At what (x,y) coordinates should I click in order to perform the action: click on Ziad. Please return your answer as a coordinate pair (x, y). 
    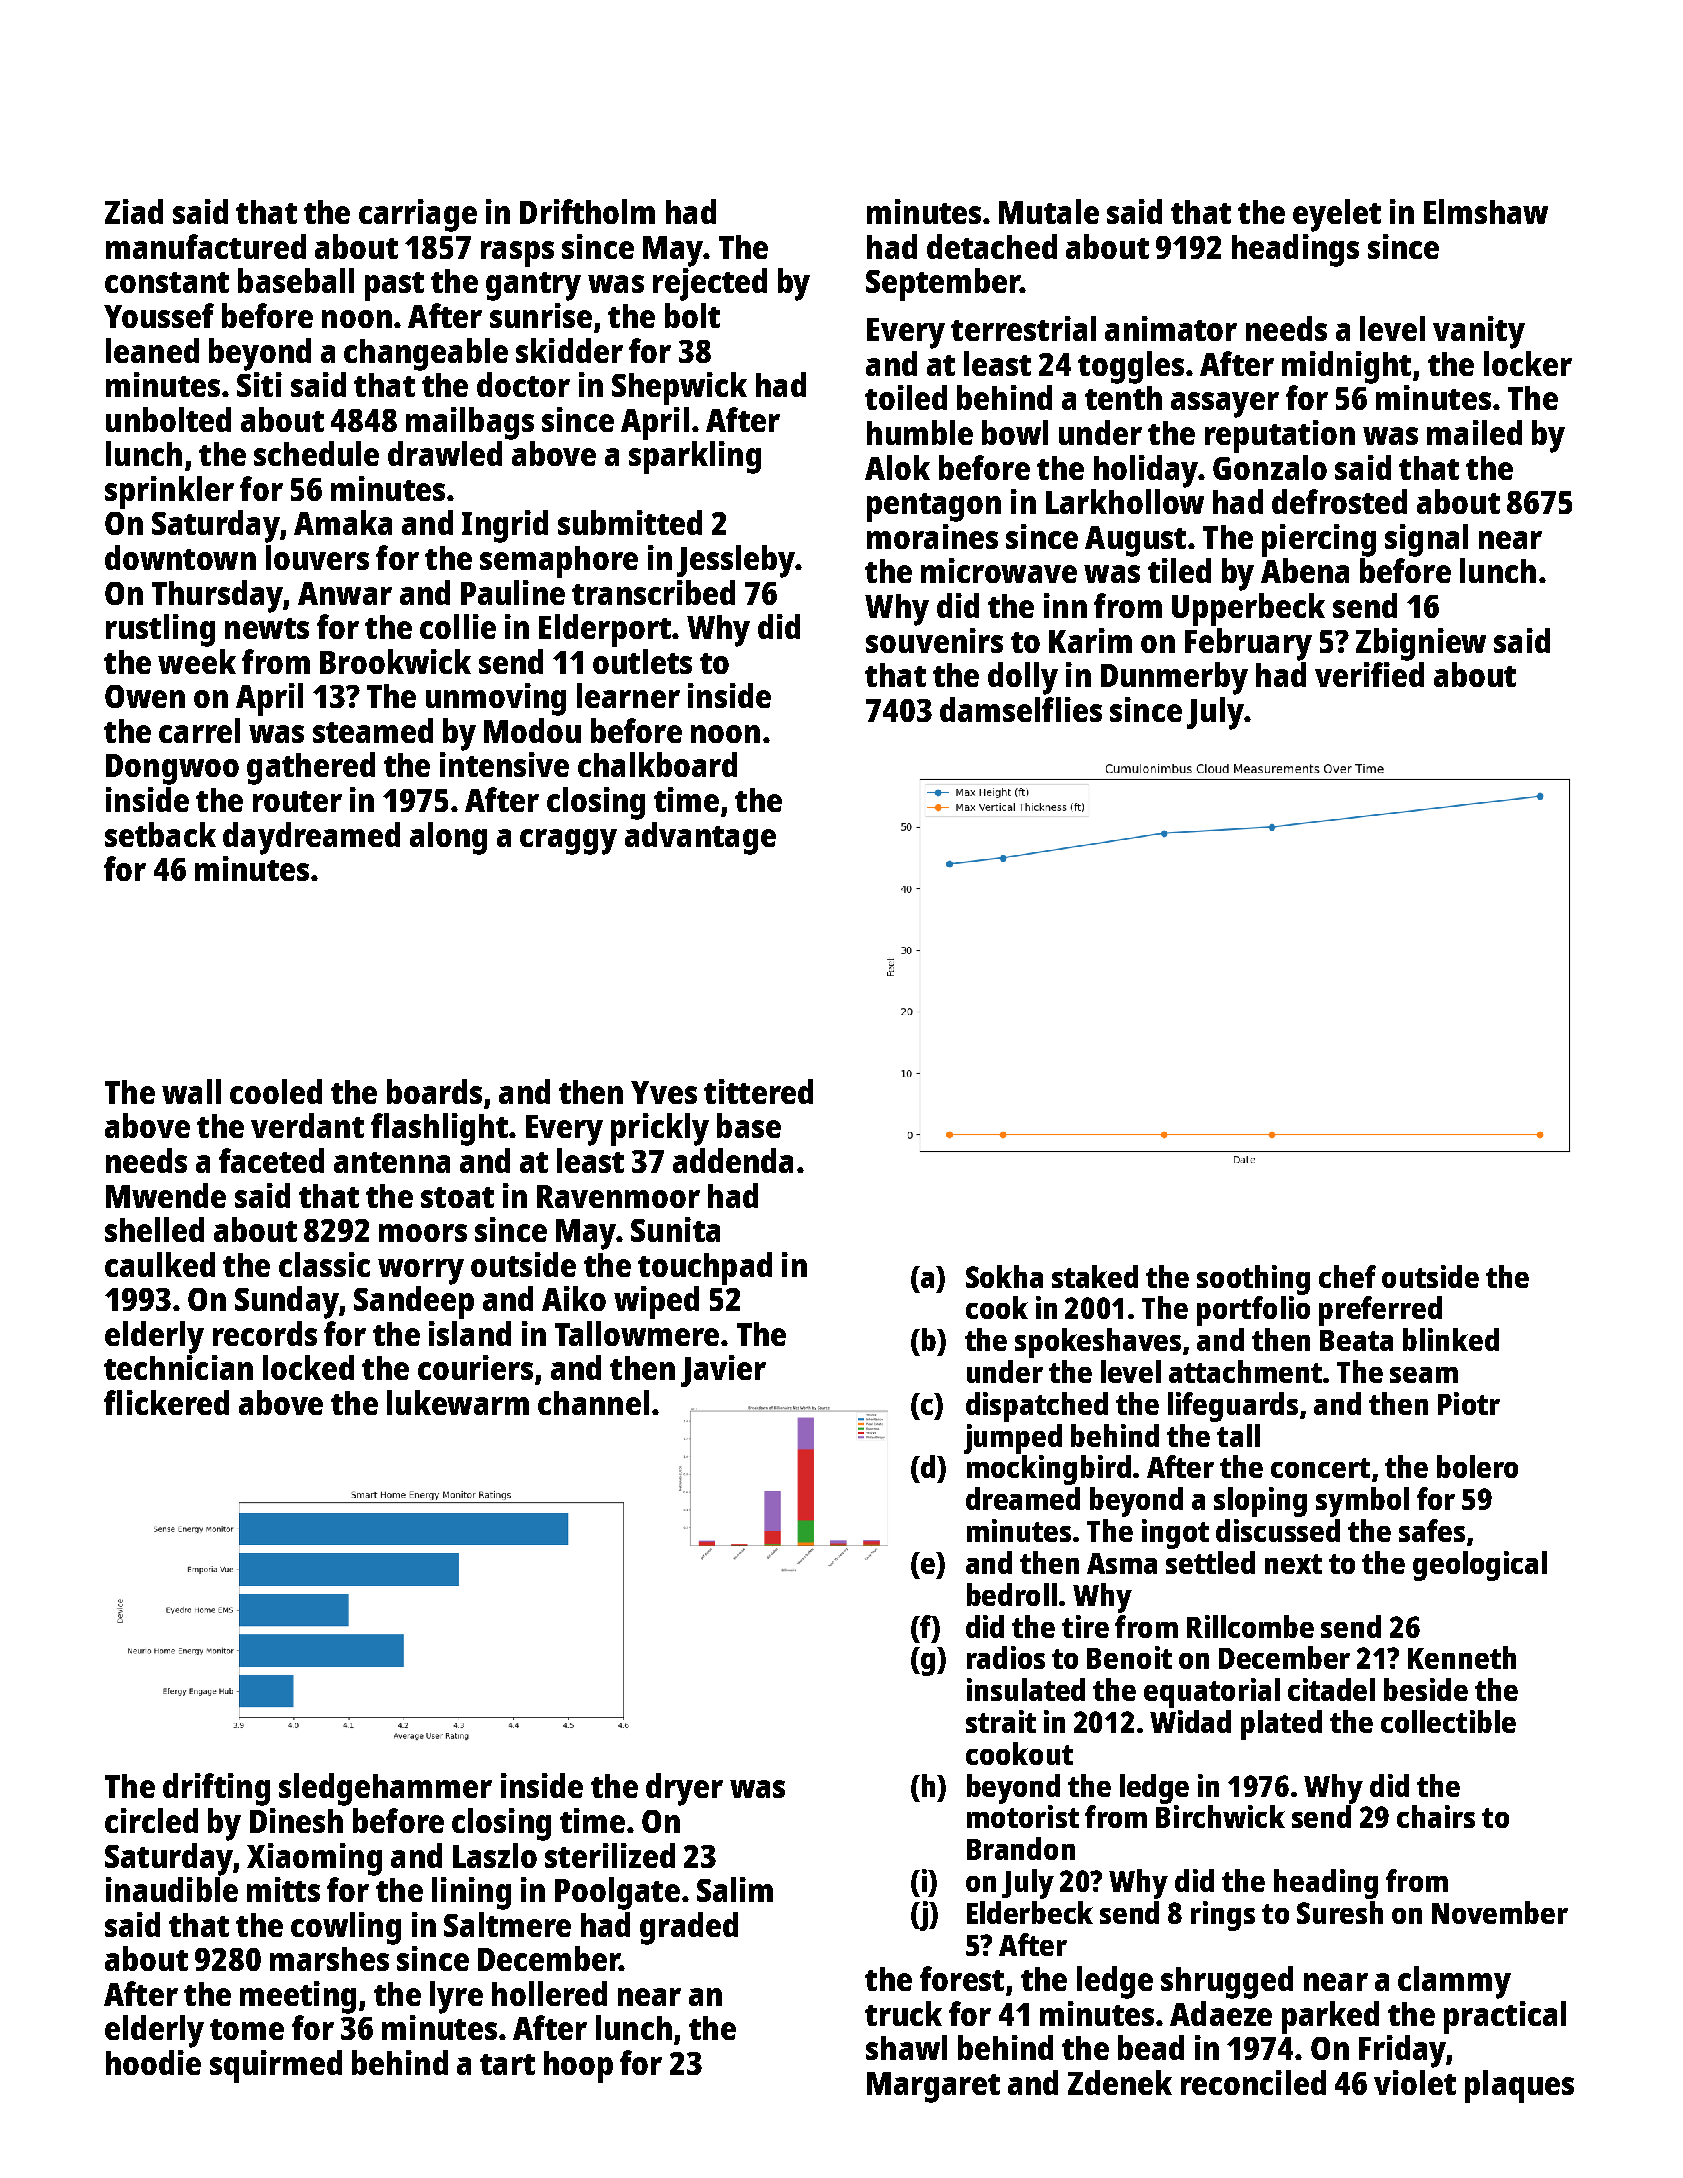
    Looking at the image, I should click on (134, 211).
